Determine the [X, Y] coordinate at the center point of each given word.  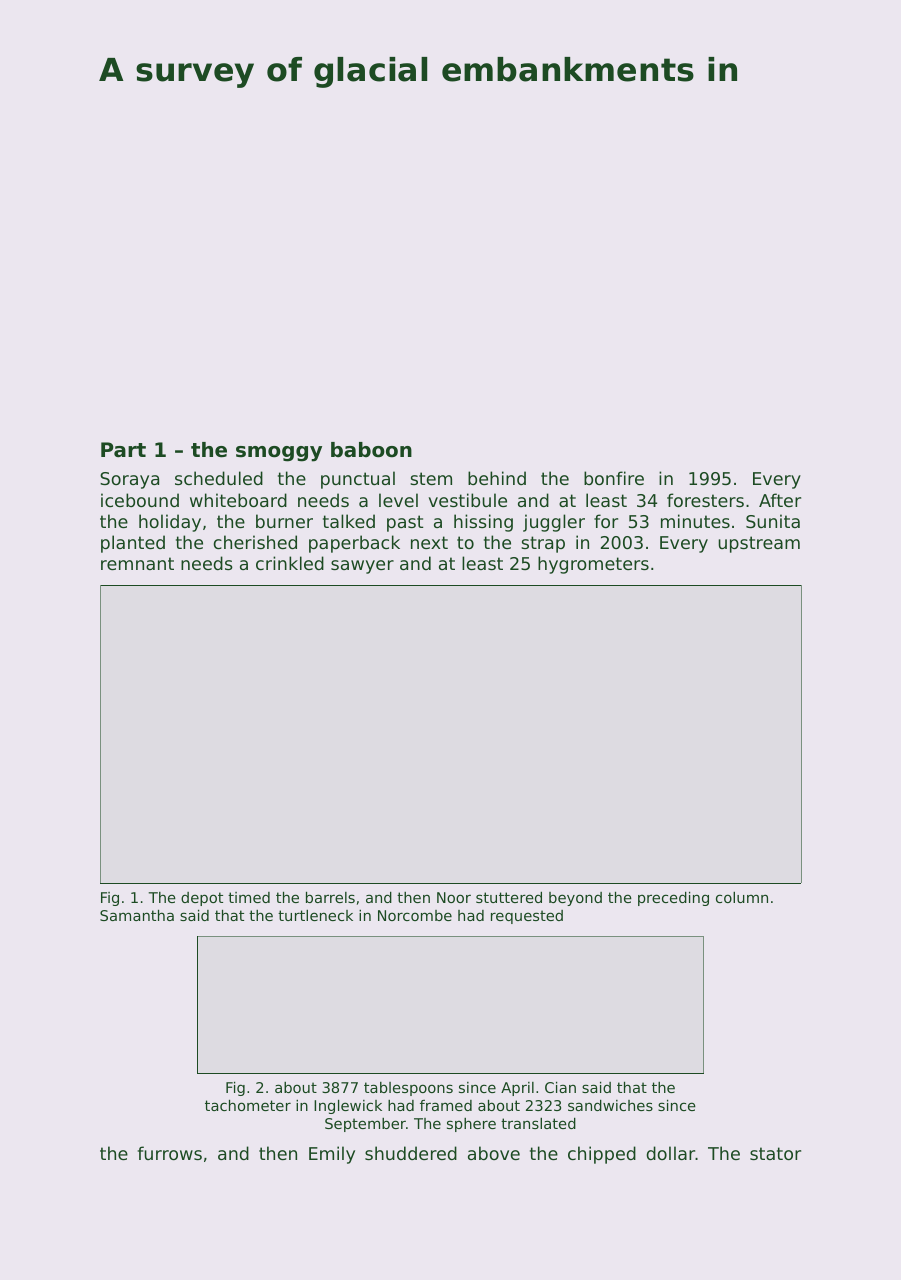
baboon [371, 450]
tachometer [248, 1105]
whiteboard [238, 500]
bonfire [614, 478]
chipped [602, 1155]
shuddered [411, 1153]
